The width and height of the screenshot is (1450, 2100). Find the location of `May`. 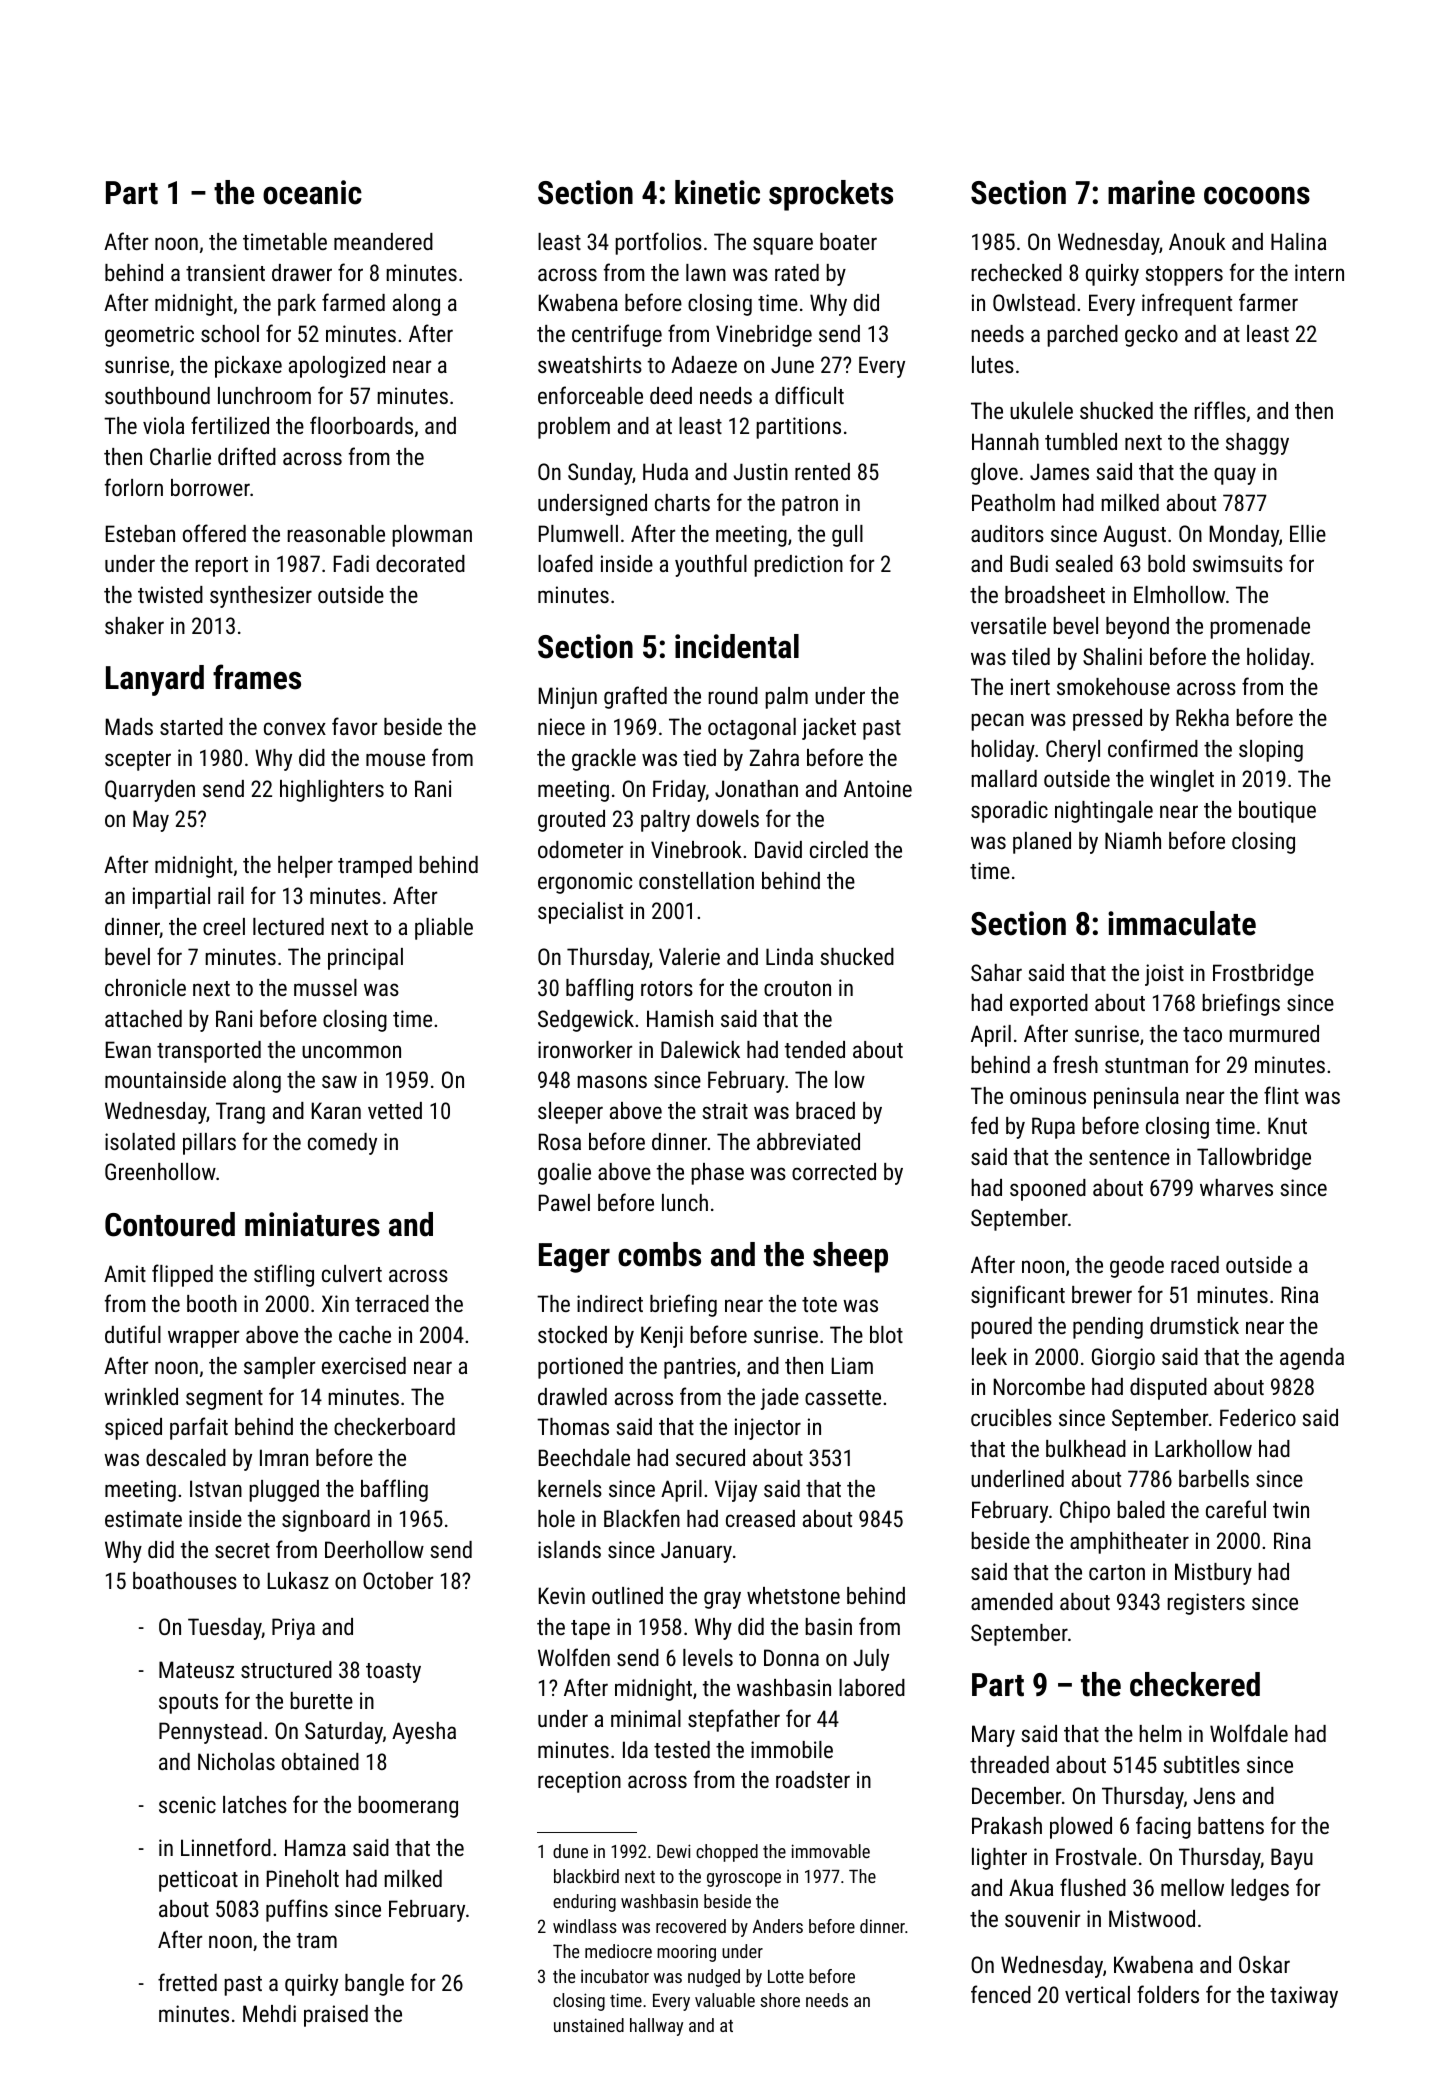

May is located at coordinates (151, 821).
